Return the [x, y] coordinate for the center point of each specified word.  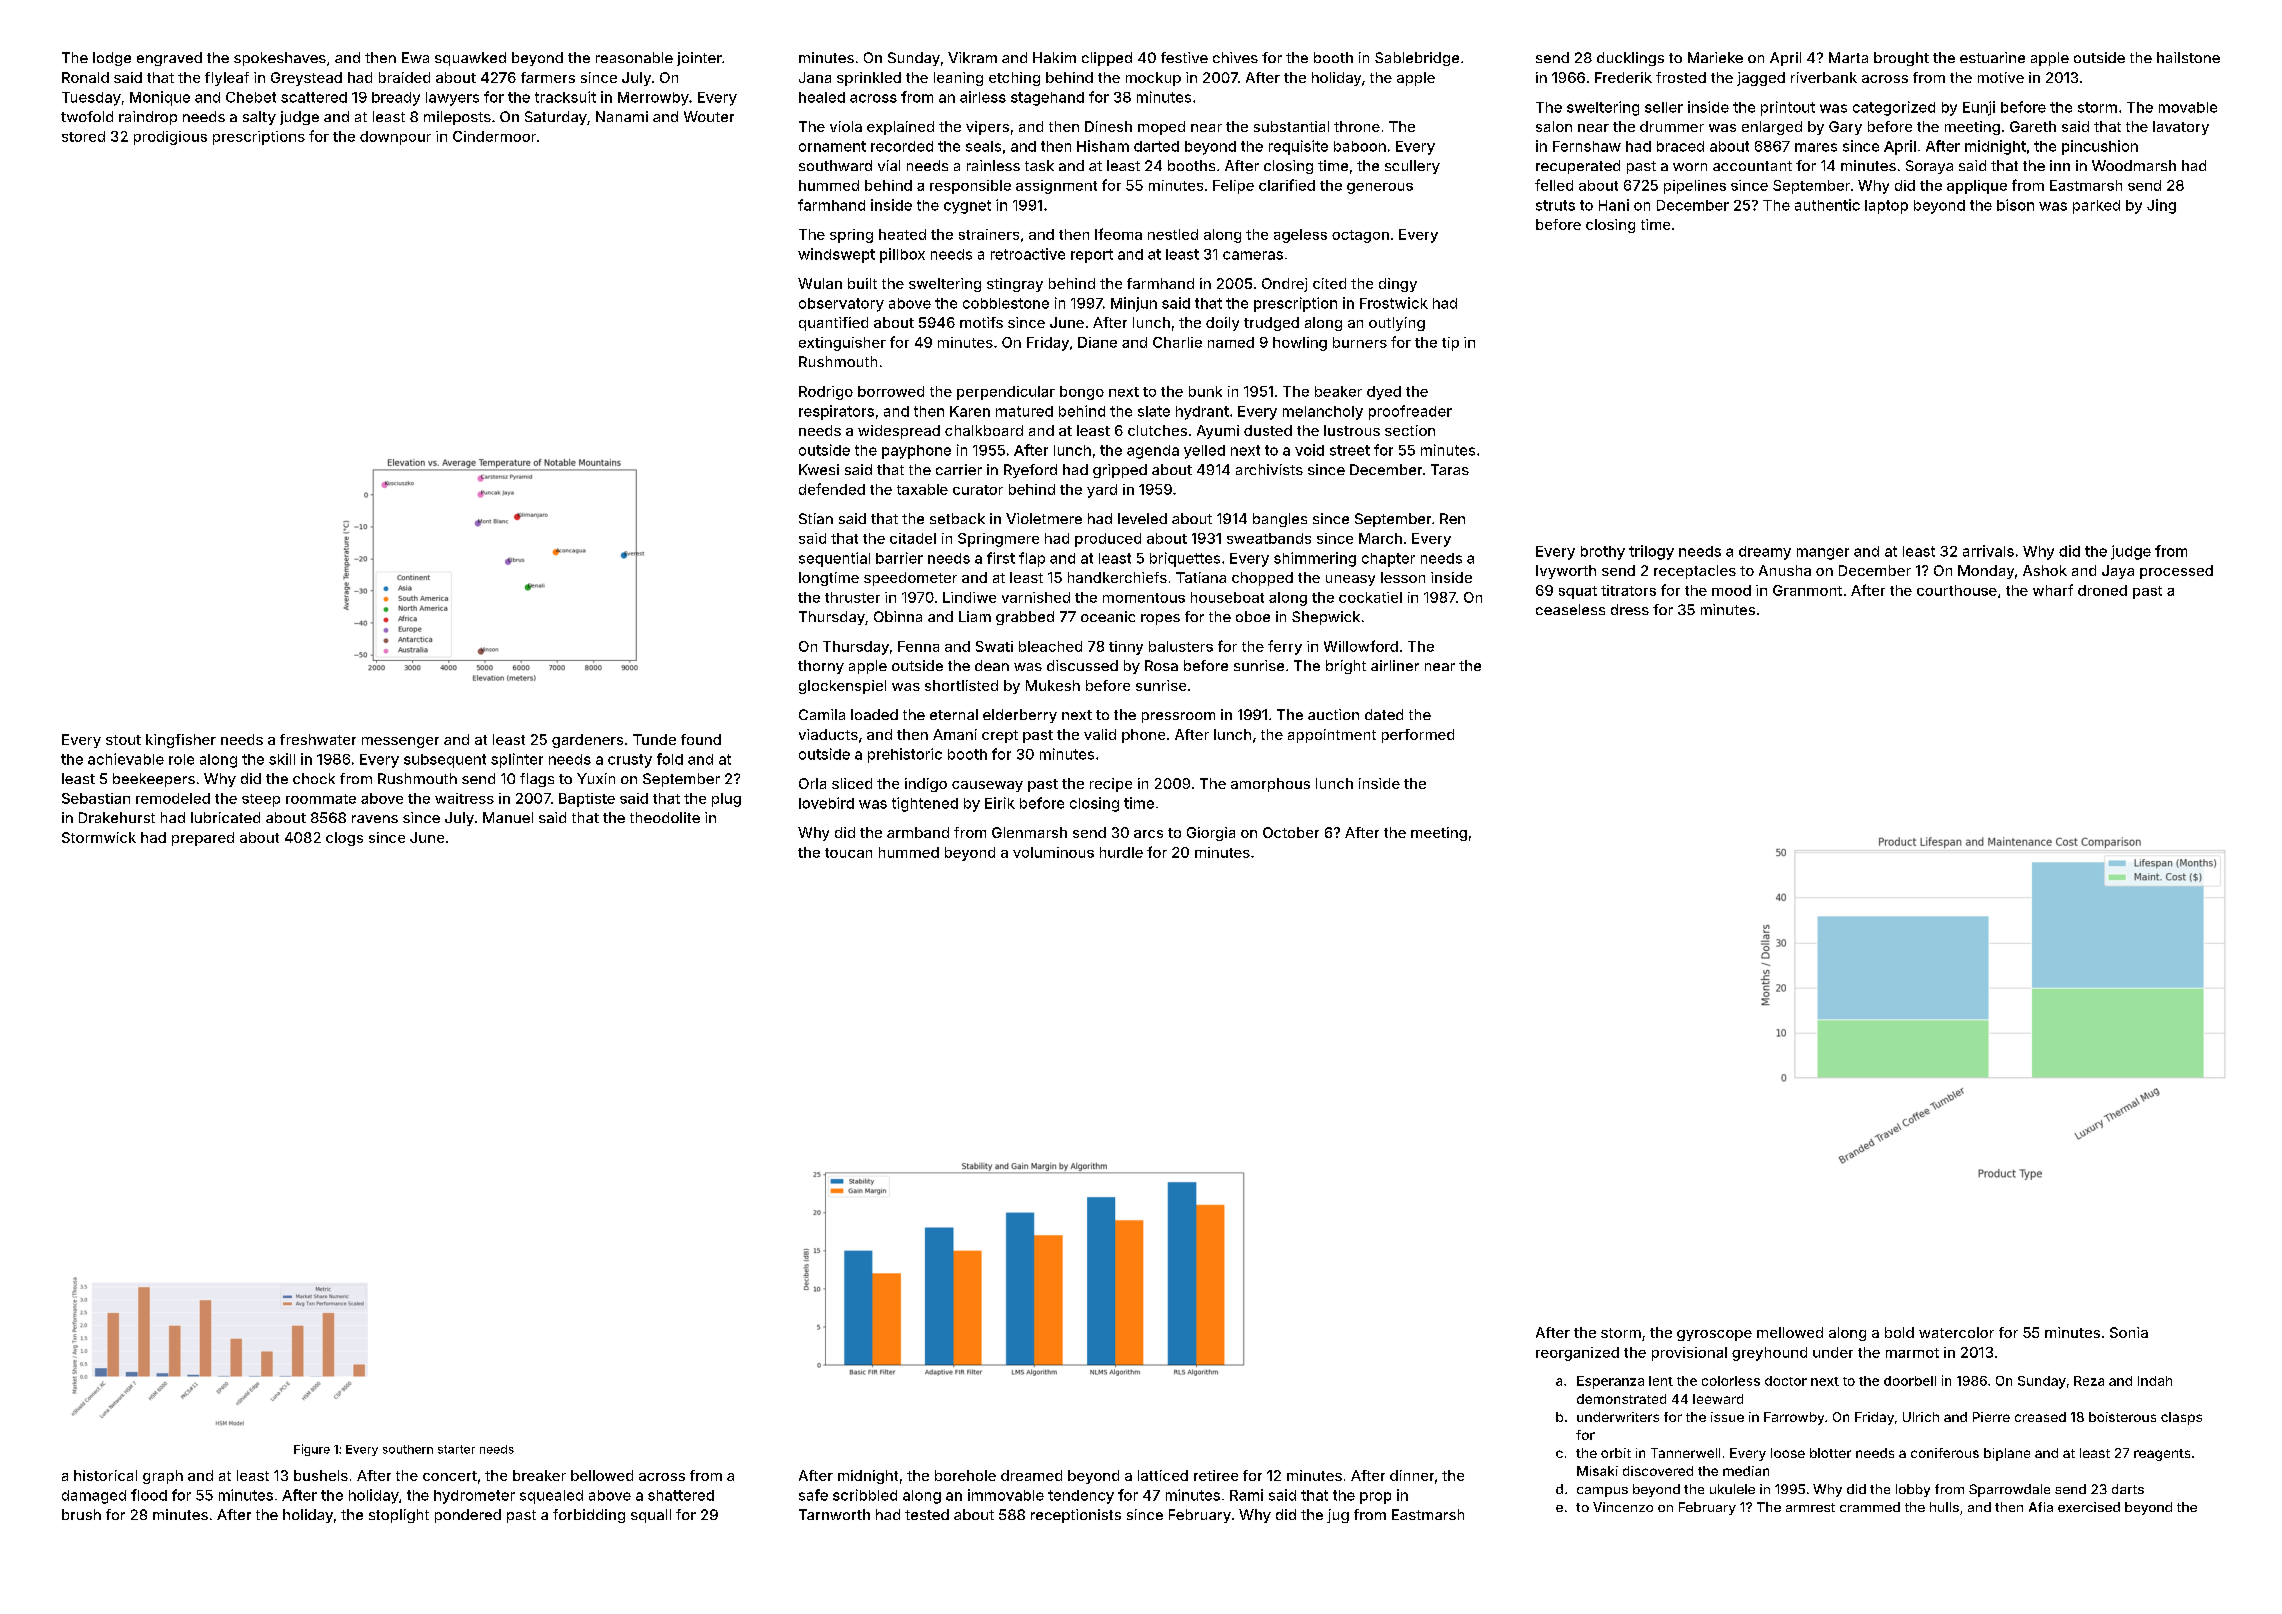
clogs [344, 839]
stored [83, 136]
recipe [1111, 785]
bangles [1280, 520]
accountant [1752, 166]
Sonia [2129, 1332]
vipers [987, 128]
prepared [203, 839]
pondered [468, 1516]
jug [1338, 1516]
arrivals [1988, 551]
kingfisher [181, 741]
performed [1418, 736]
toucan [848, 853]
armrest [1810, 1507]
